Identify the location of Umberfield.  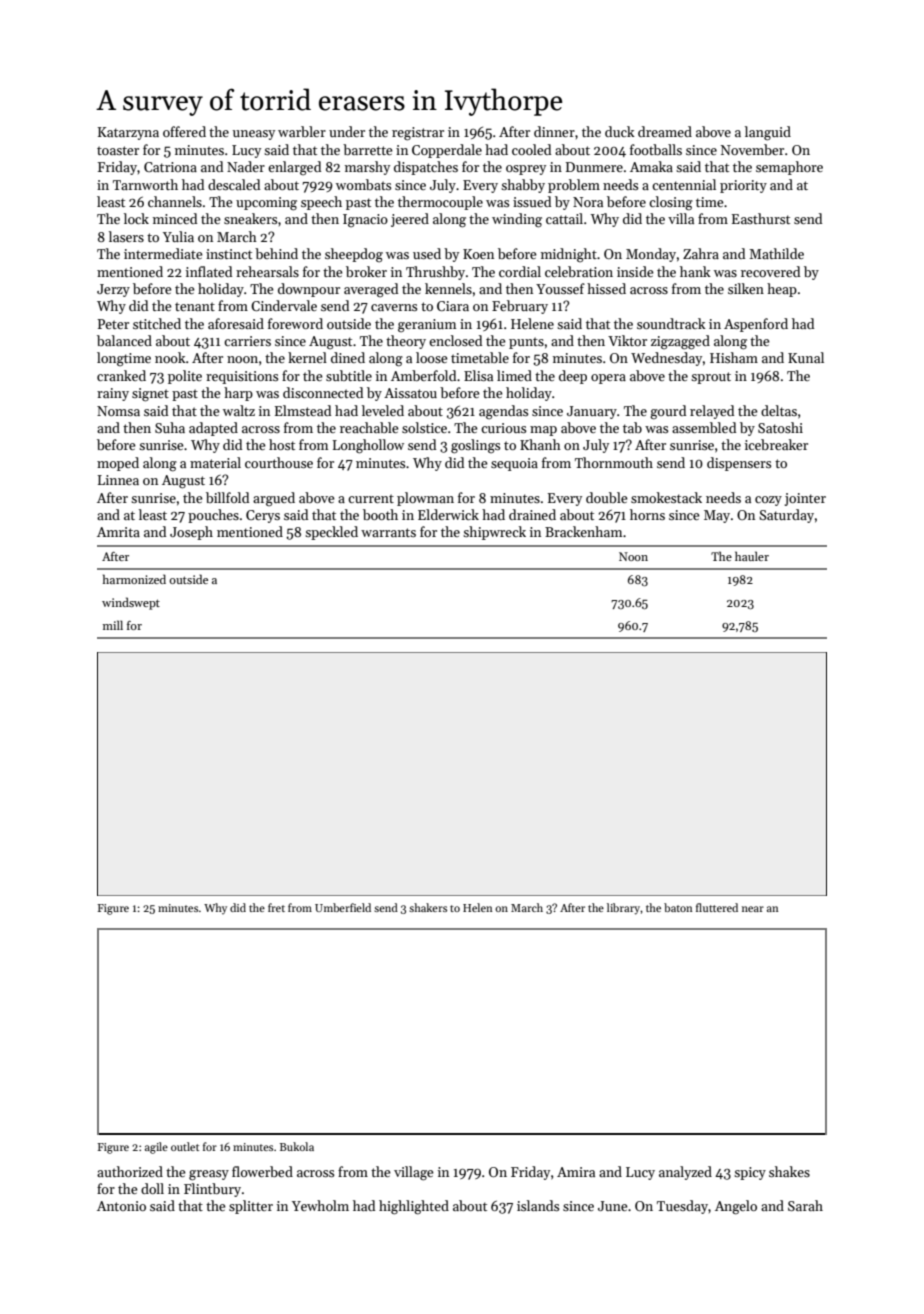
(343, 907).
